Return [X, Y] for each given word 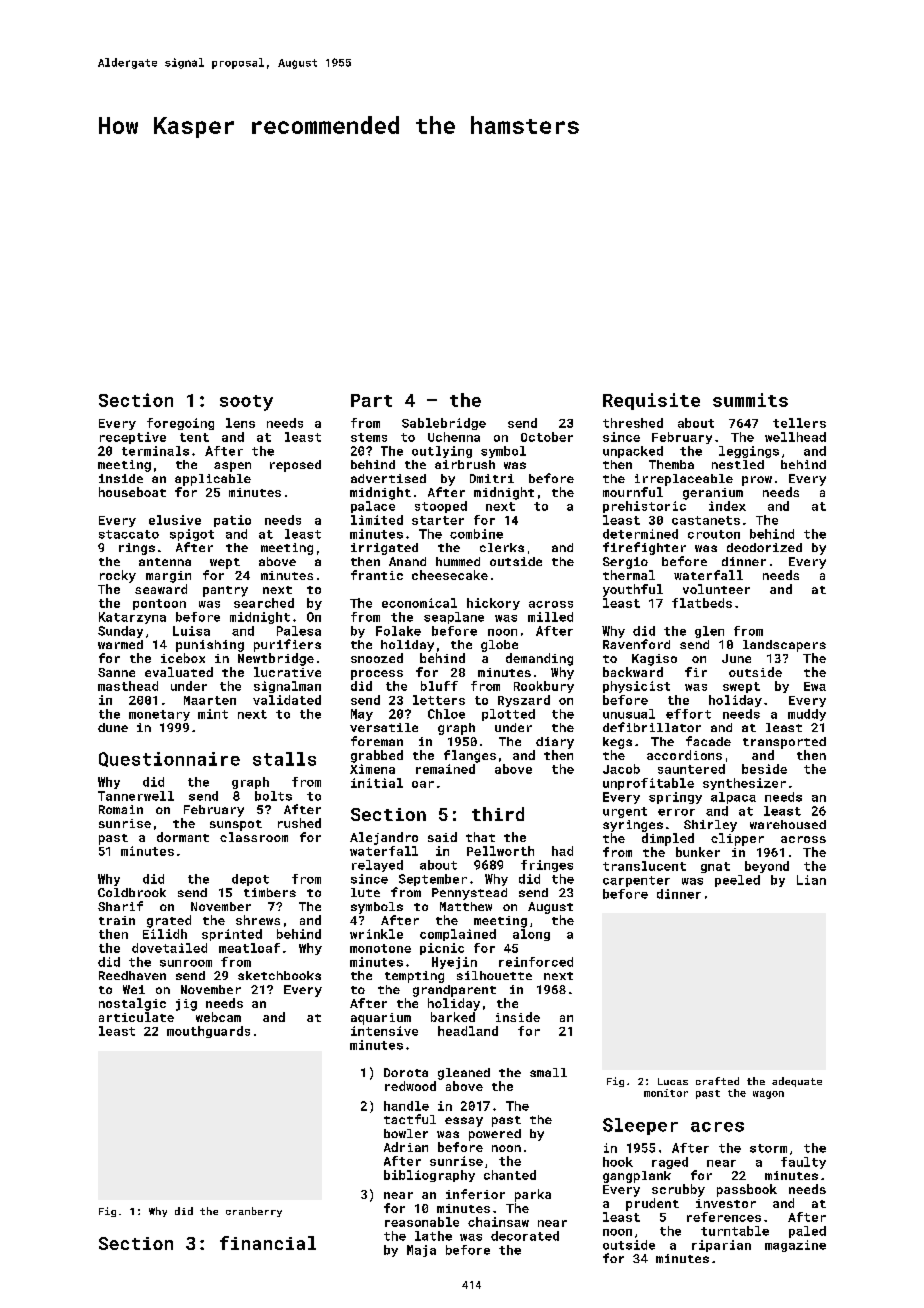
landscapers [784, 646]
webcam [218, 1017]
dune [113, 727]
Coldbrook [132, 892]
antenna [165, 562]
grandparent [454, 991]
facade [708, 741]
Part [371, 400]
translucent [644, 866]
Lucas [673, 1081]
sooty [246, 403]
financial [268, 1243]
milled [550, 617]
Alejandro [384, 838]
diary [555, 743]
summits [750, 400]
